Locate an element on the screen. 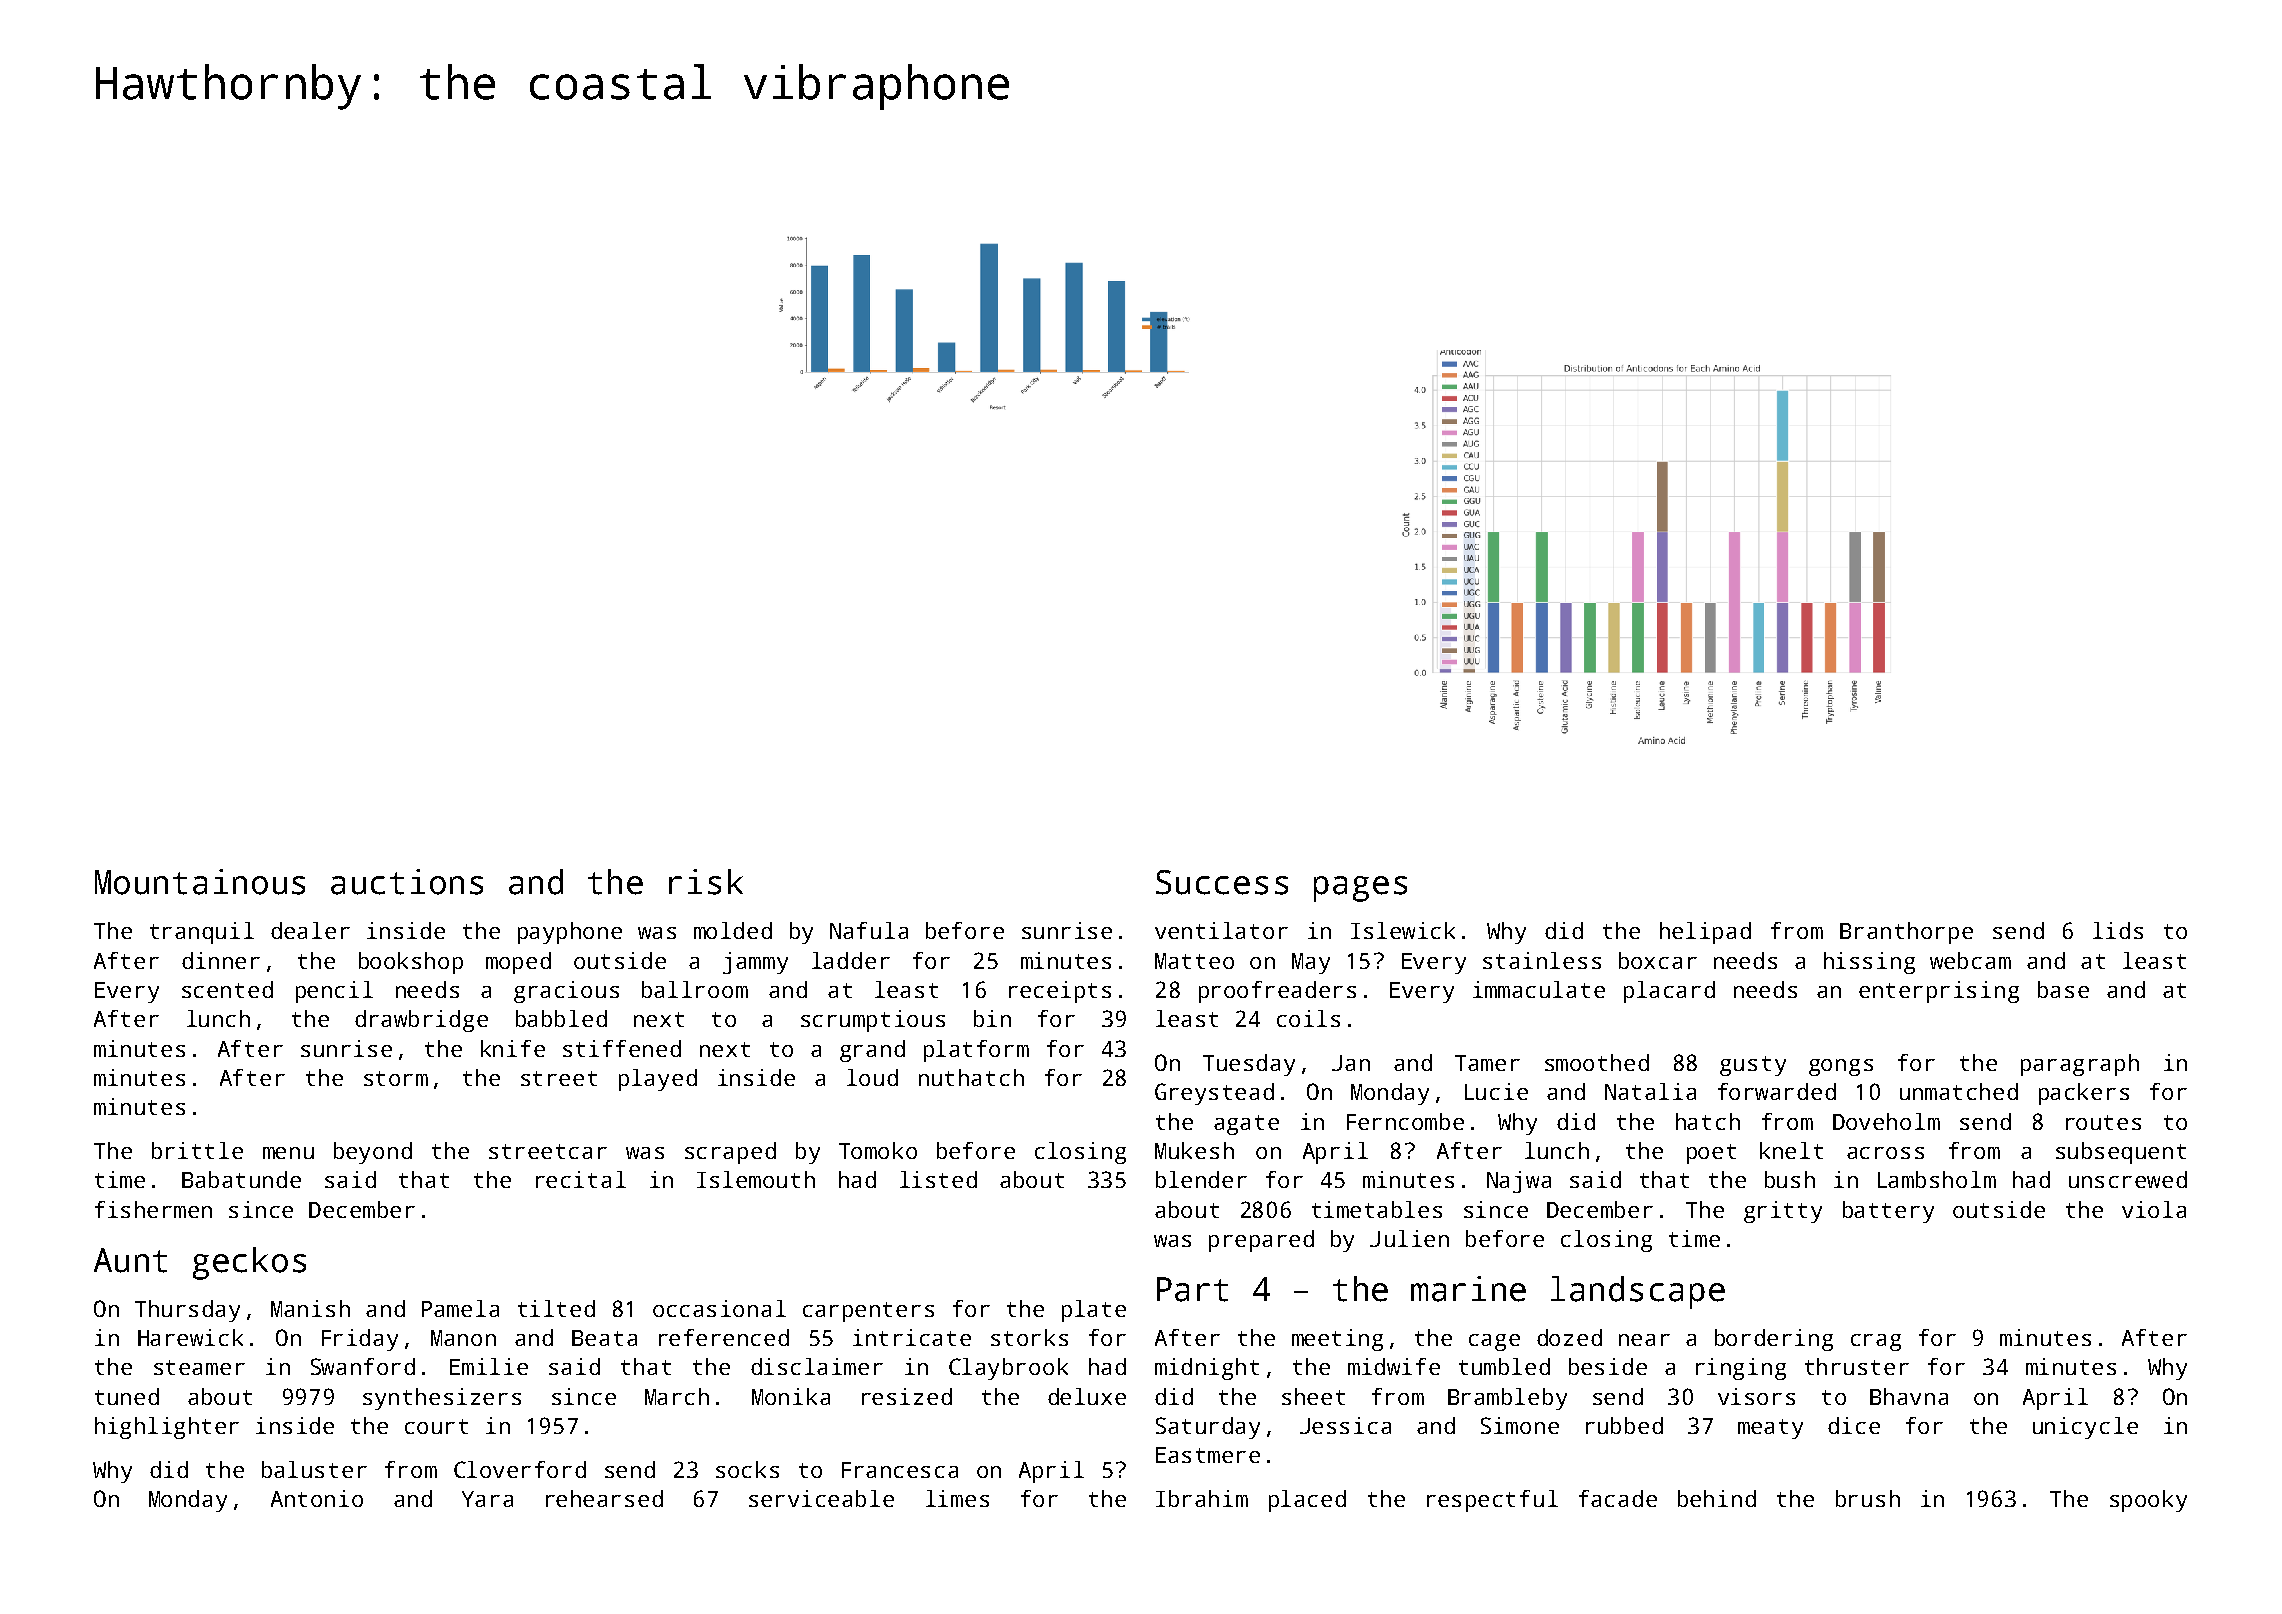 The image size is (2282, 1614). Success is located at coordinates (1222, 882).
